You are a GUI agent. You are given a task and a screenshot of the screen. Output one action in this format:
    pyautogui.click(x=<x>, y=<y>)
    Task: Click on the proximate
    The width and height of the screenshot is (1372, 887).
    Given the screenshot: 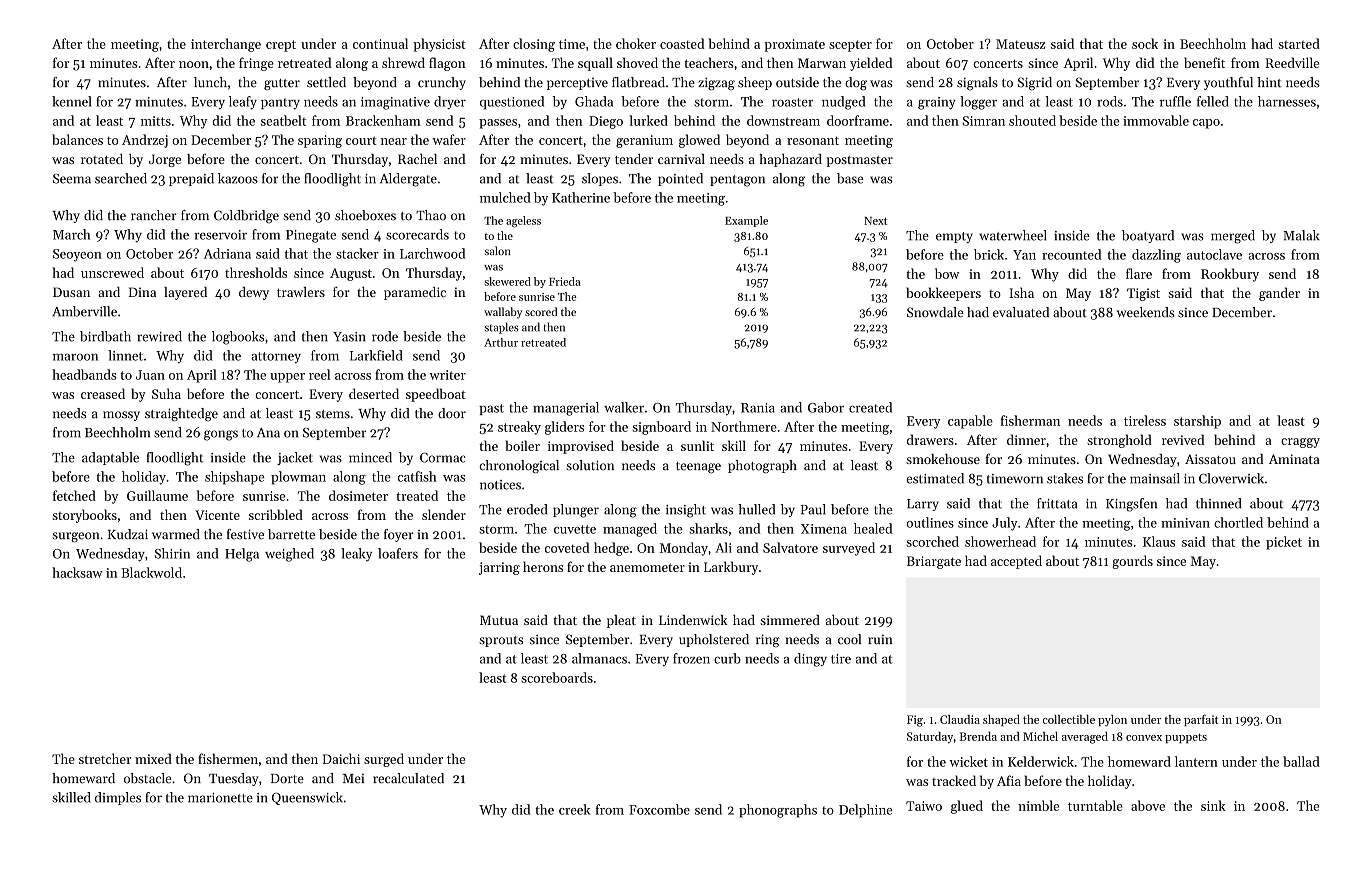 What is the action you would take?
    pyautogui.click(x=794, y=45)
